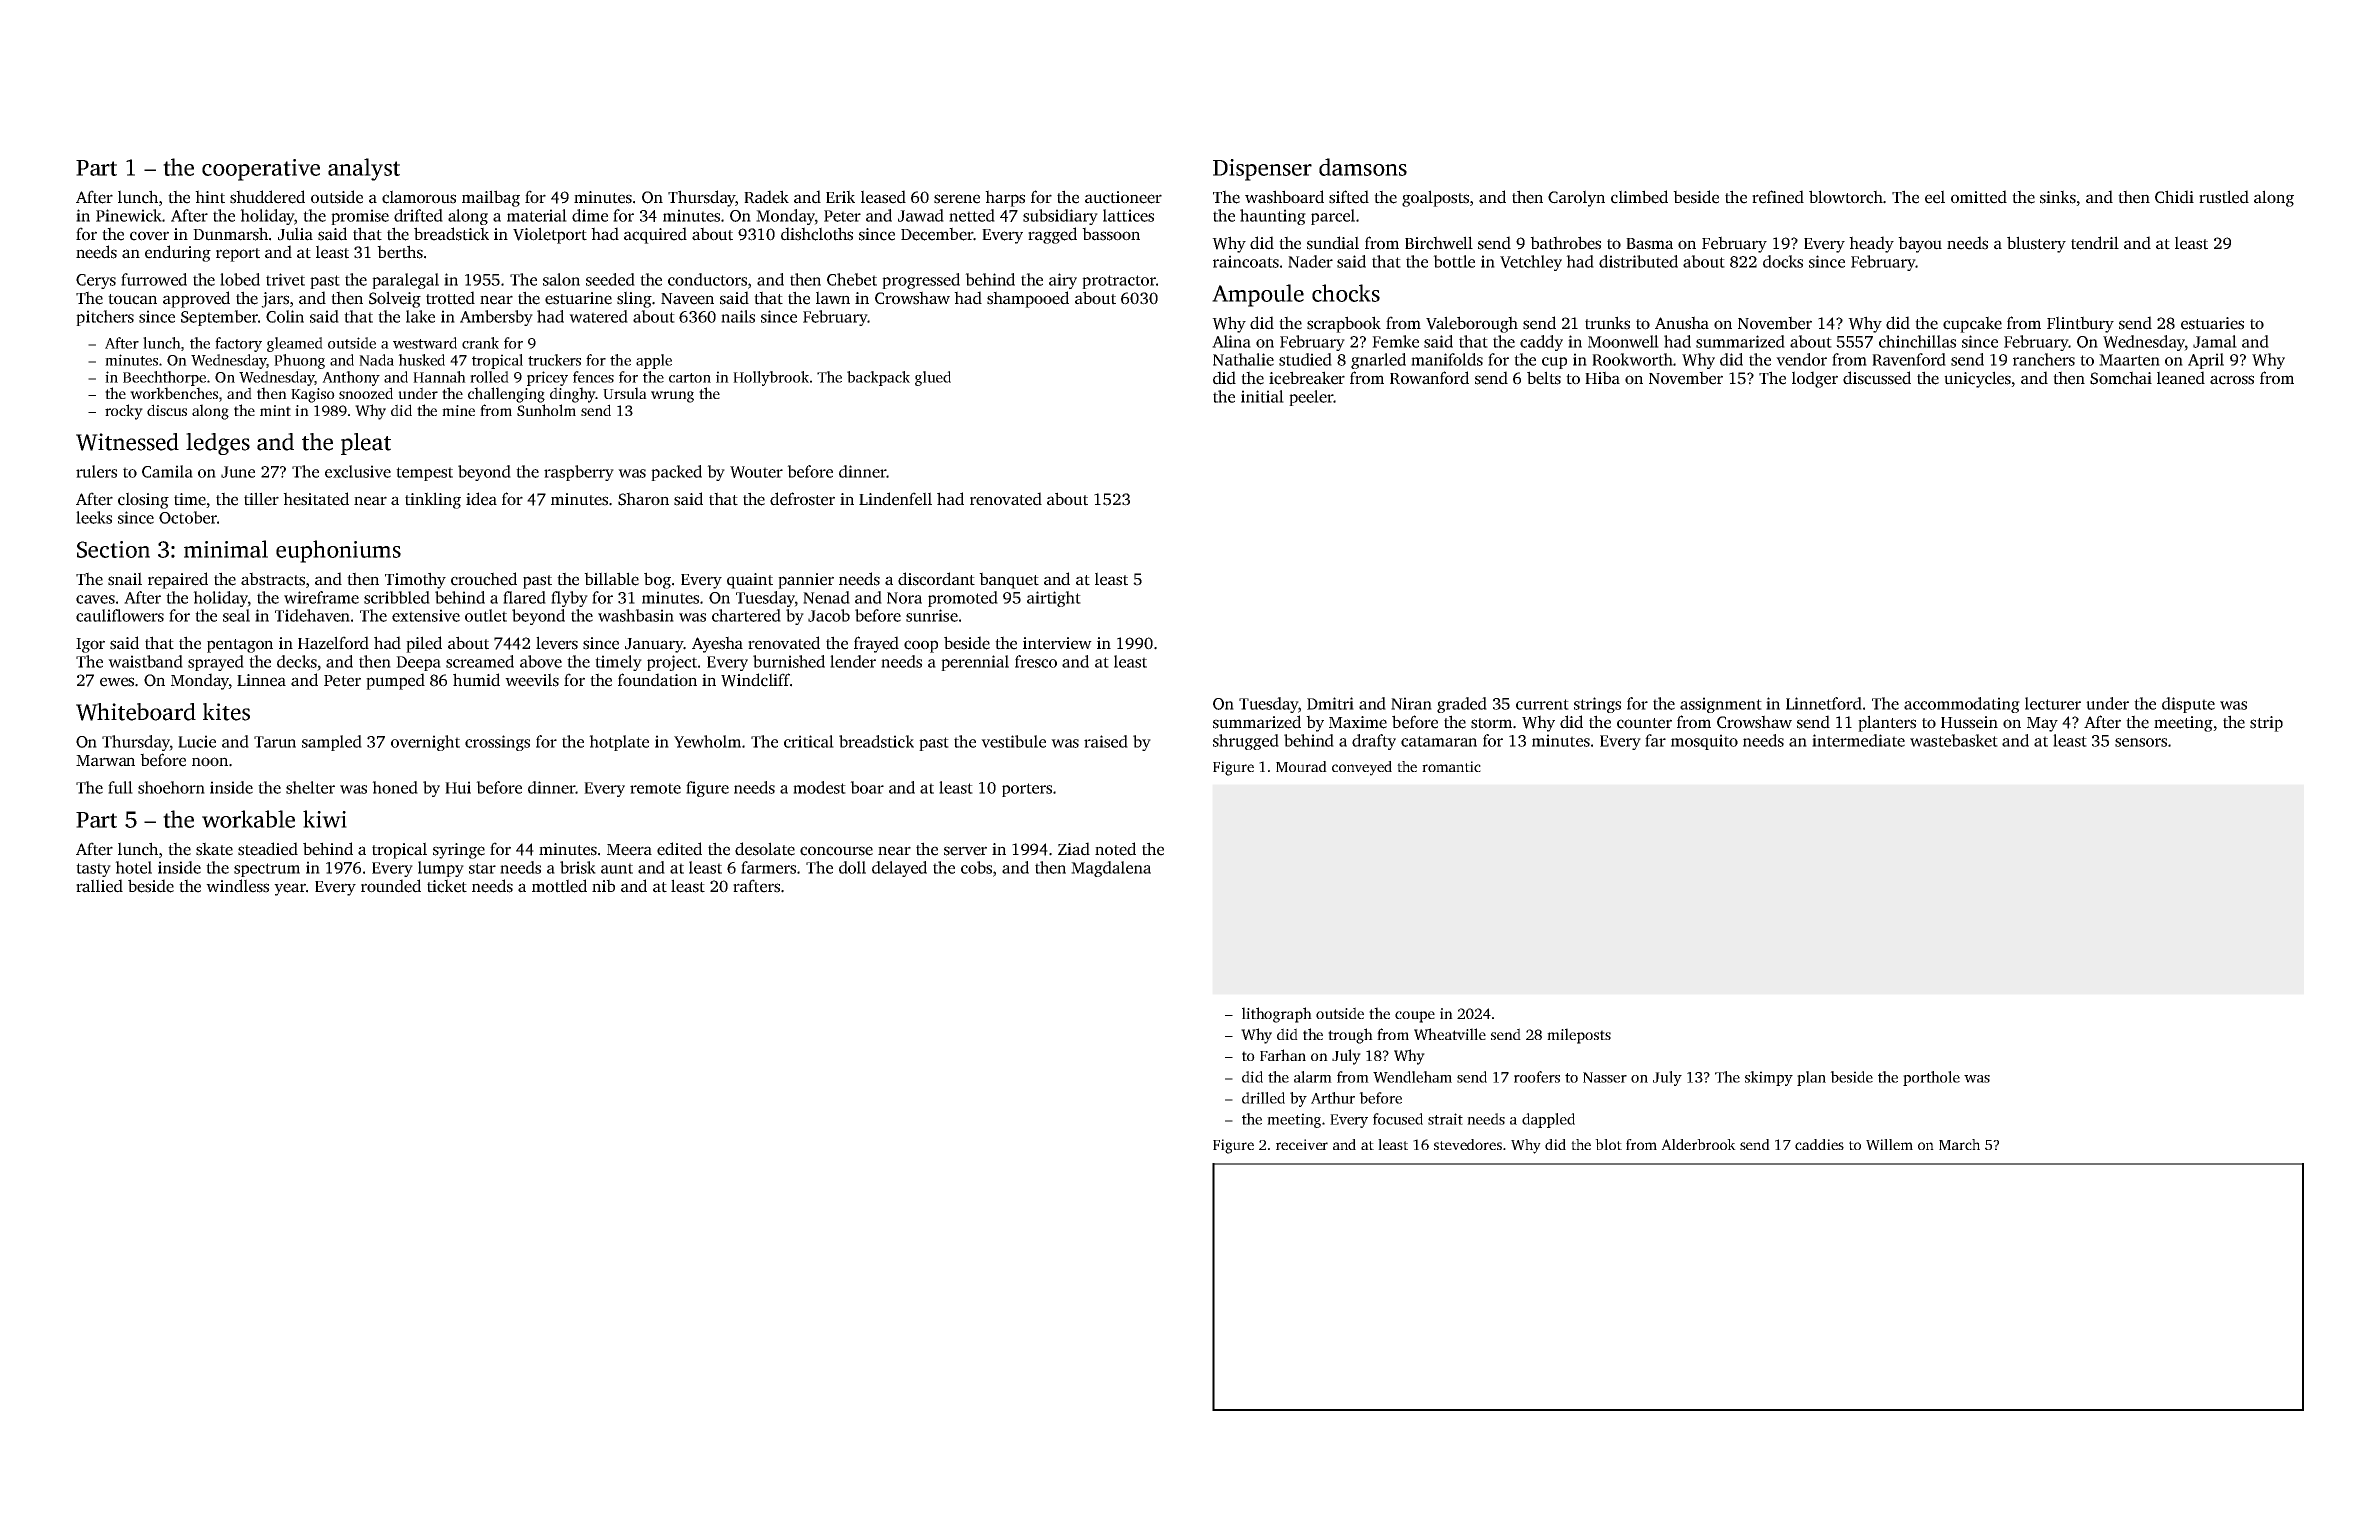 The image size is (2380, 1540). I want to click on paralegal, so click(405, 281).
